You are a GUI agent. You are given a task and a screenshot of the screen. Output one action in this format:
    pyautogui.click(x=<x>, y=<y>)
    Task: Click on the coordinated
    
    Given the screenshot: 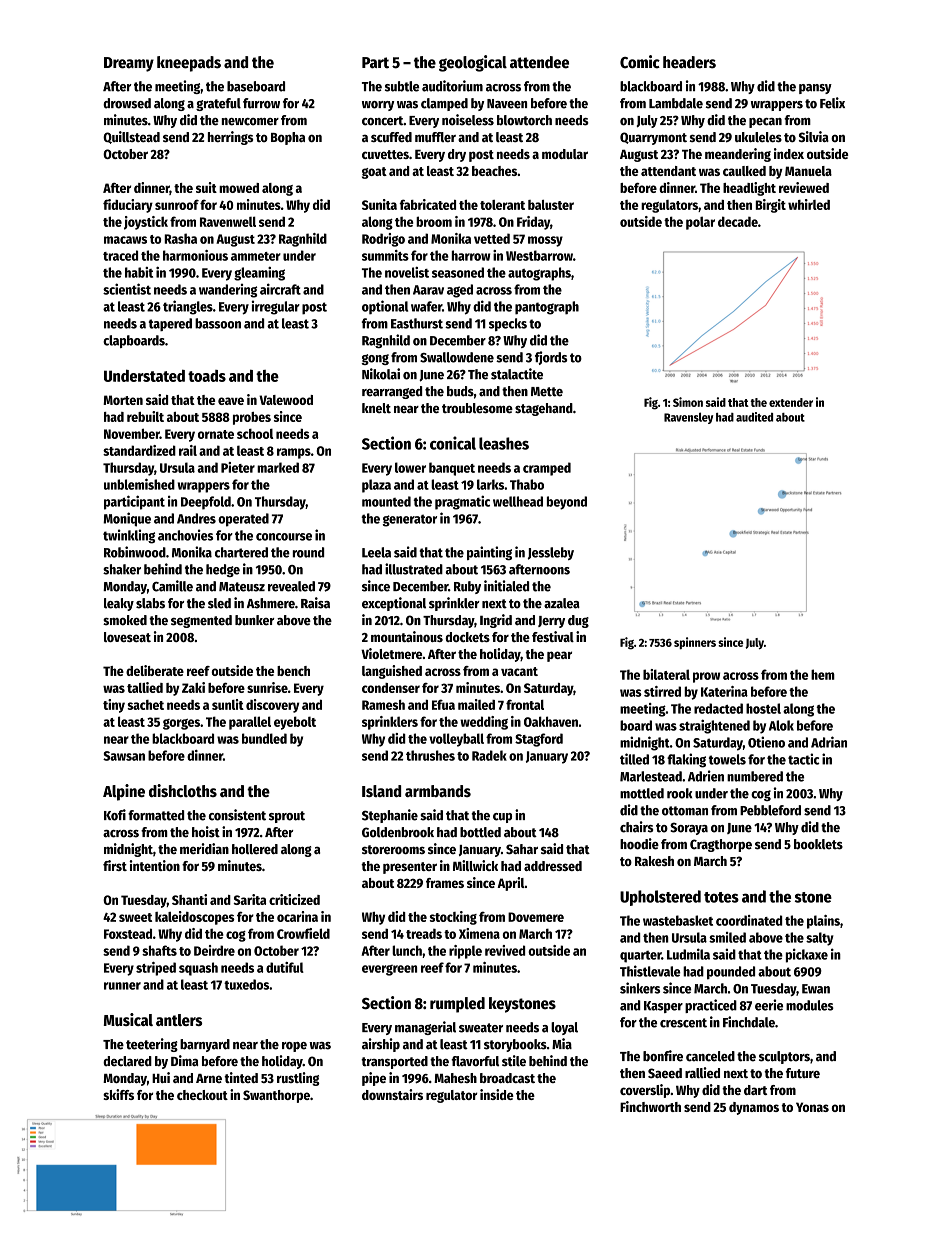 What is the action you would take?
    pyautogui.click(x=749, y=920)
